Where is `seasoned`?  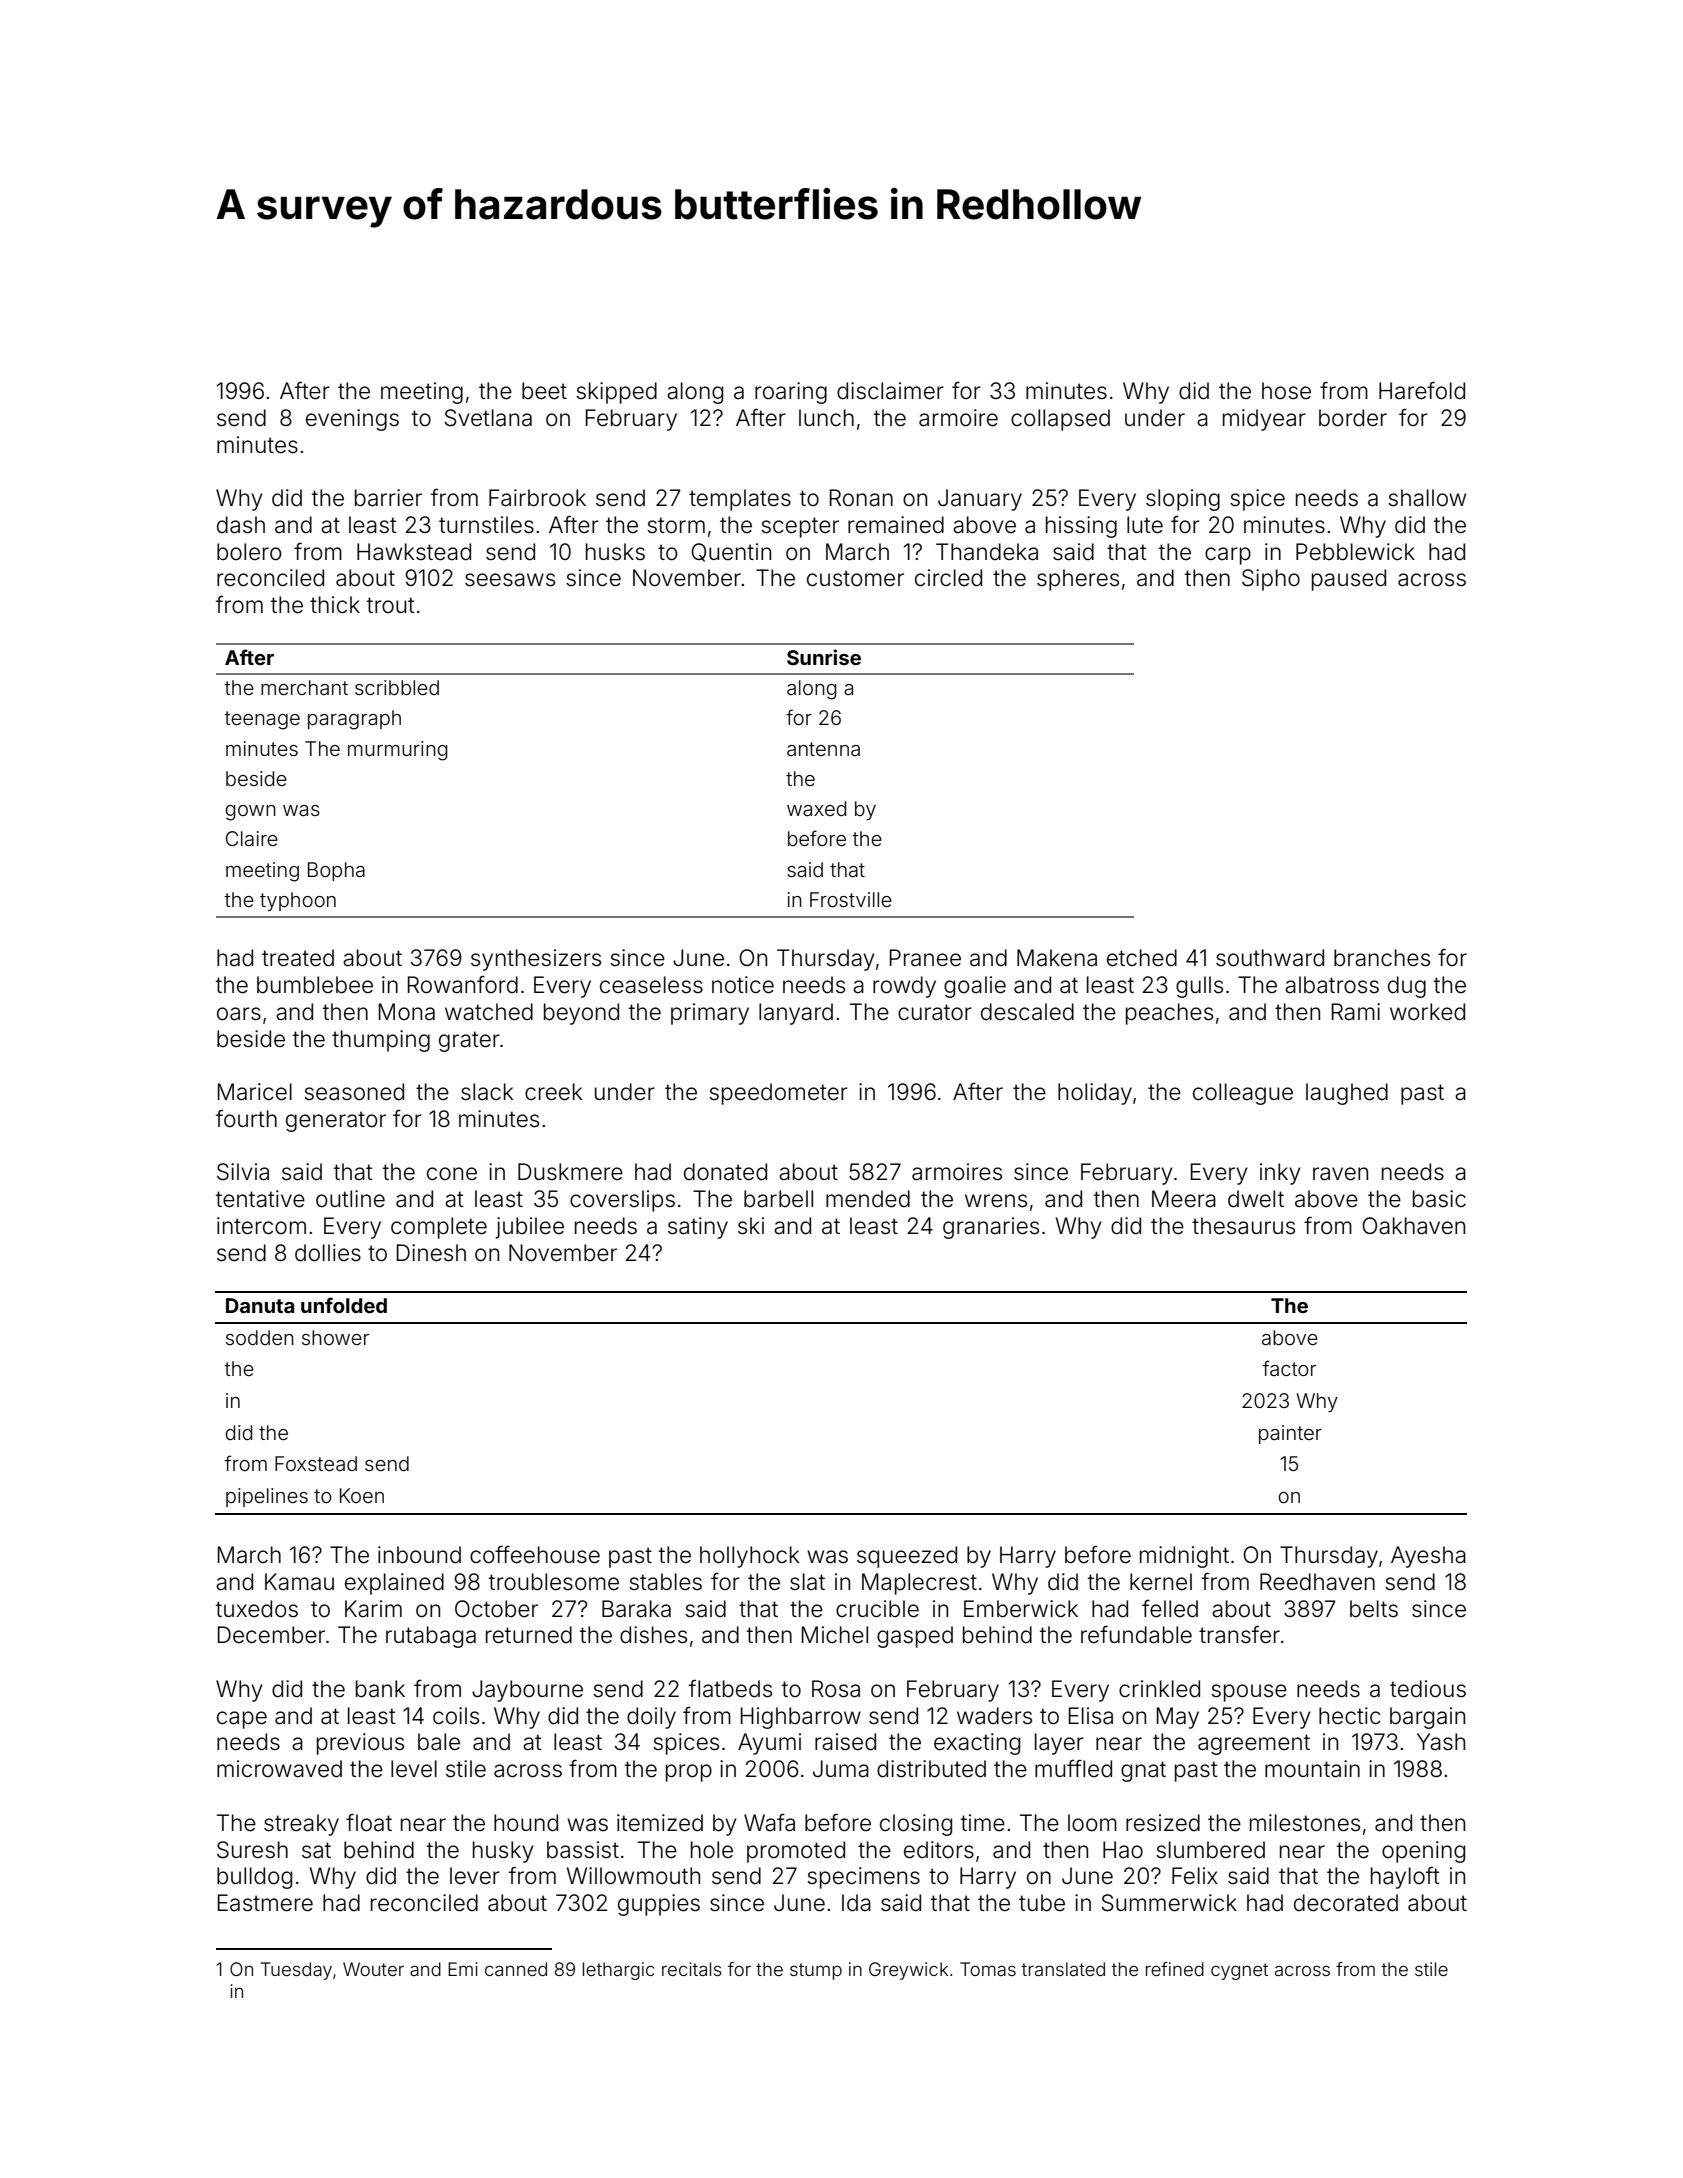 seasoned is located at coordinates (354, 1092).
